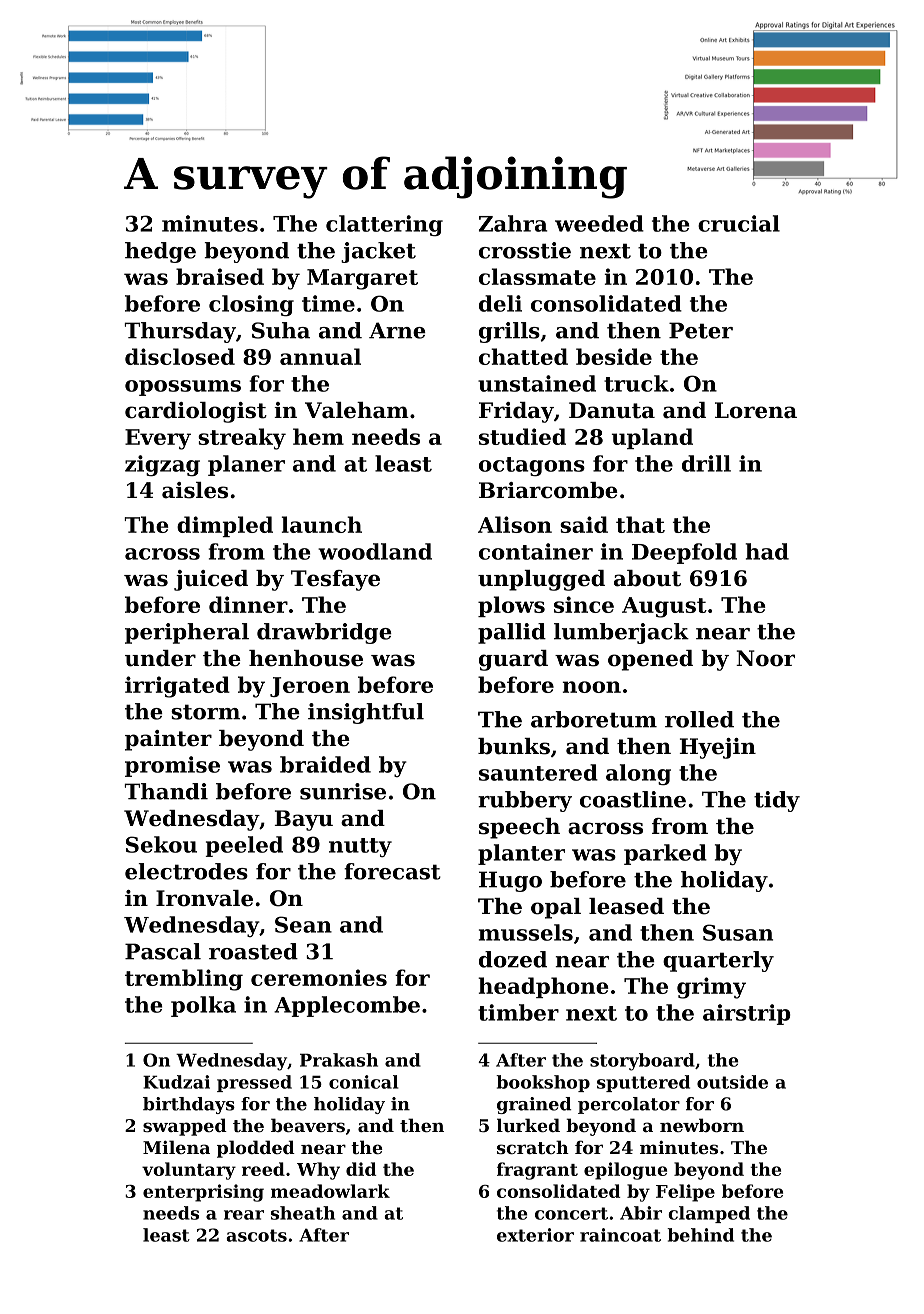 This screenshot has width=924, height=1314. Describe the element at coordinates (176, 1147) in the screenshot. I see `Milena` at that location.
